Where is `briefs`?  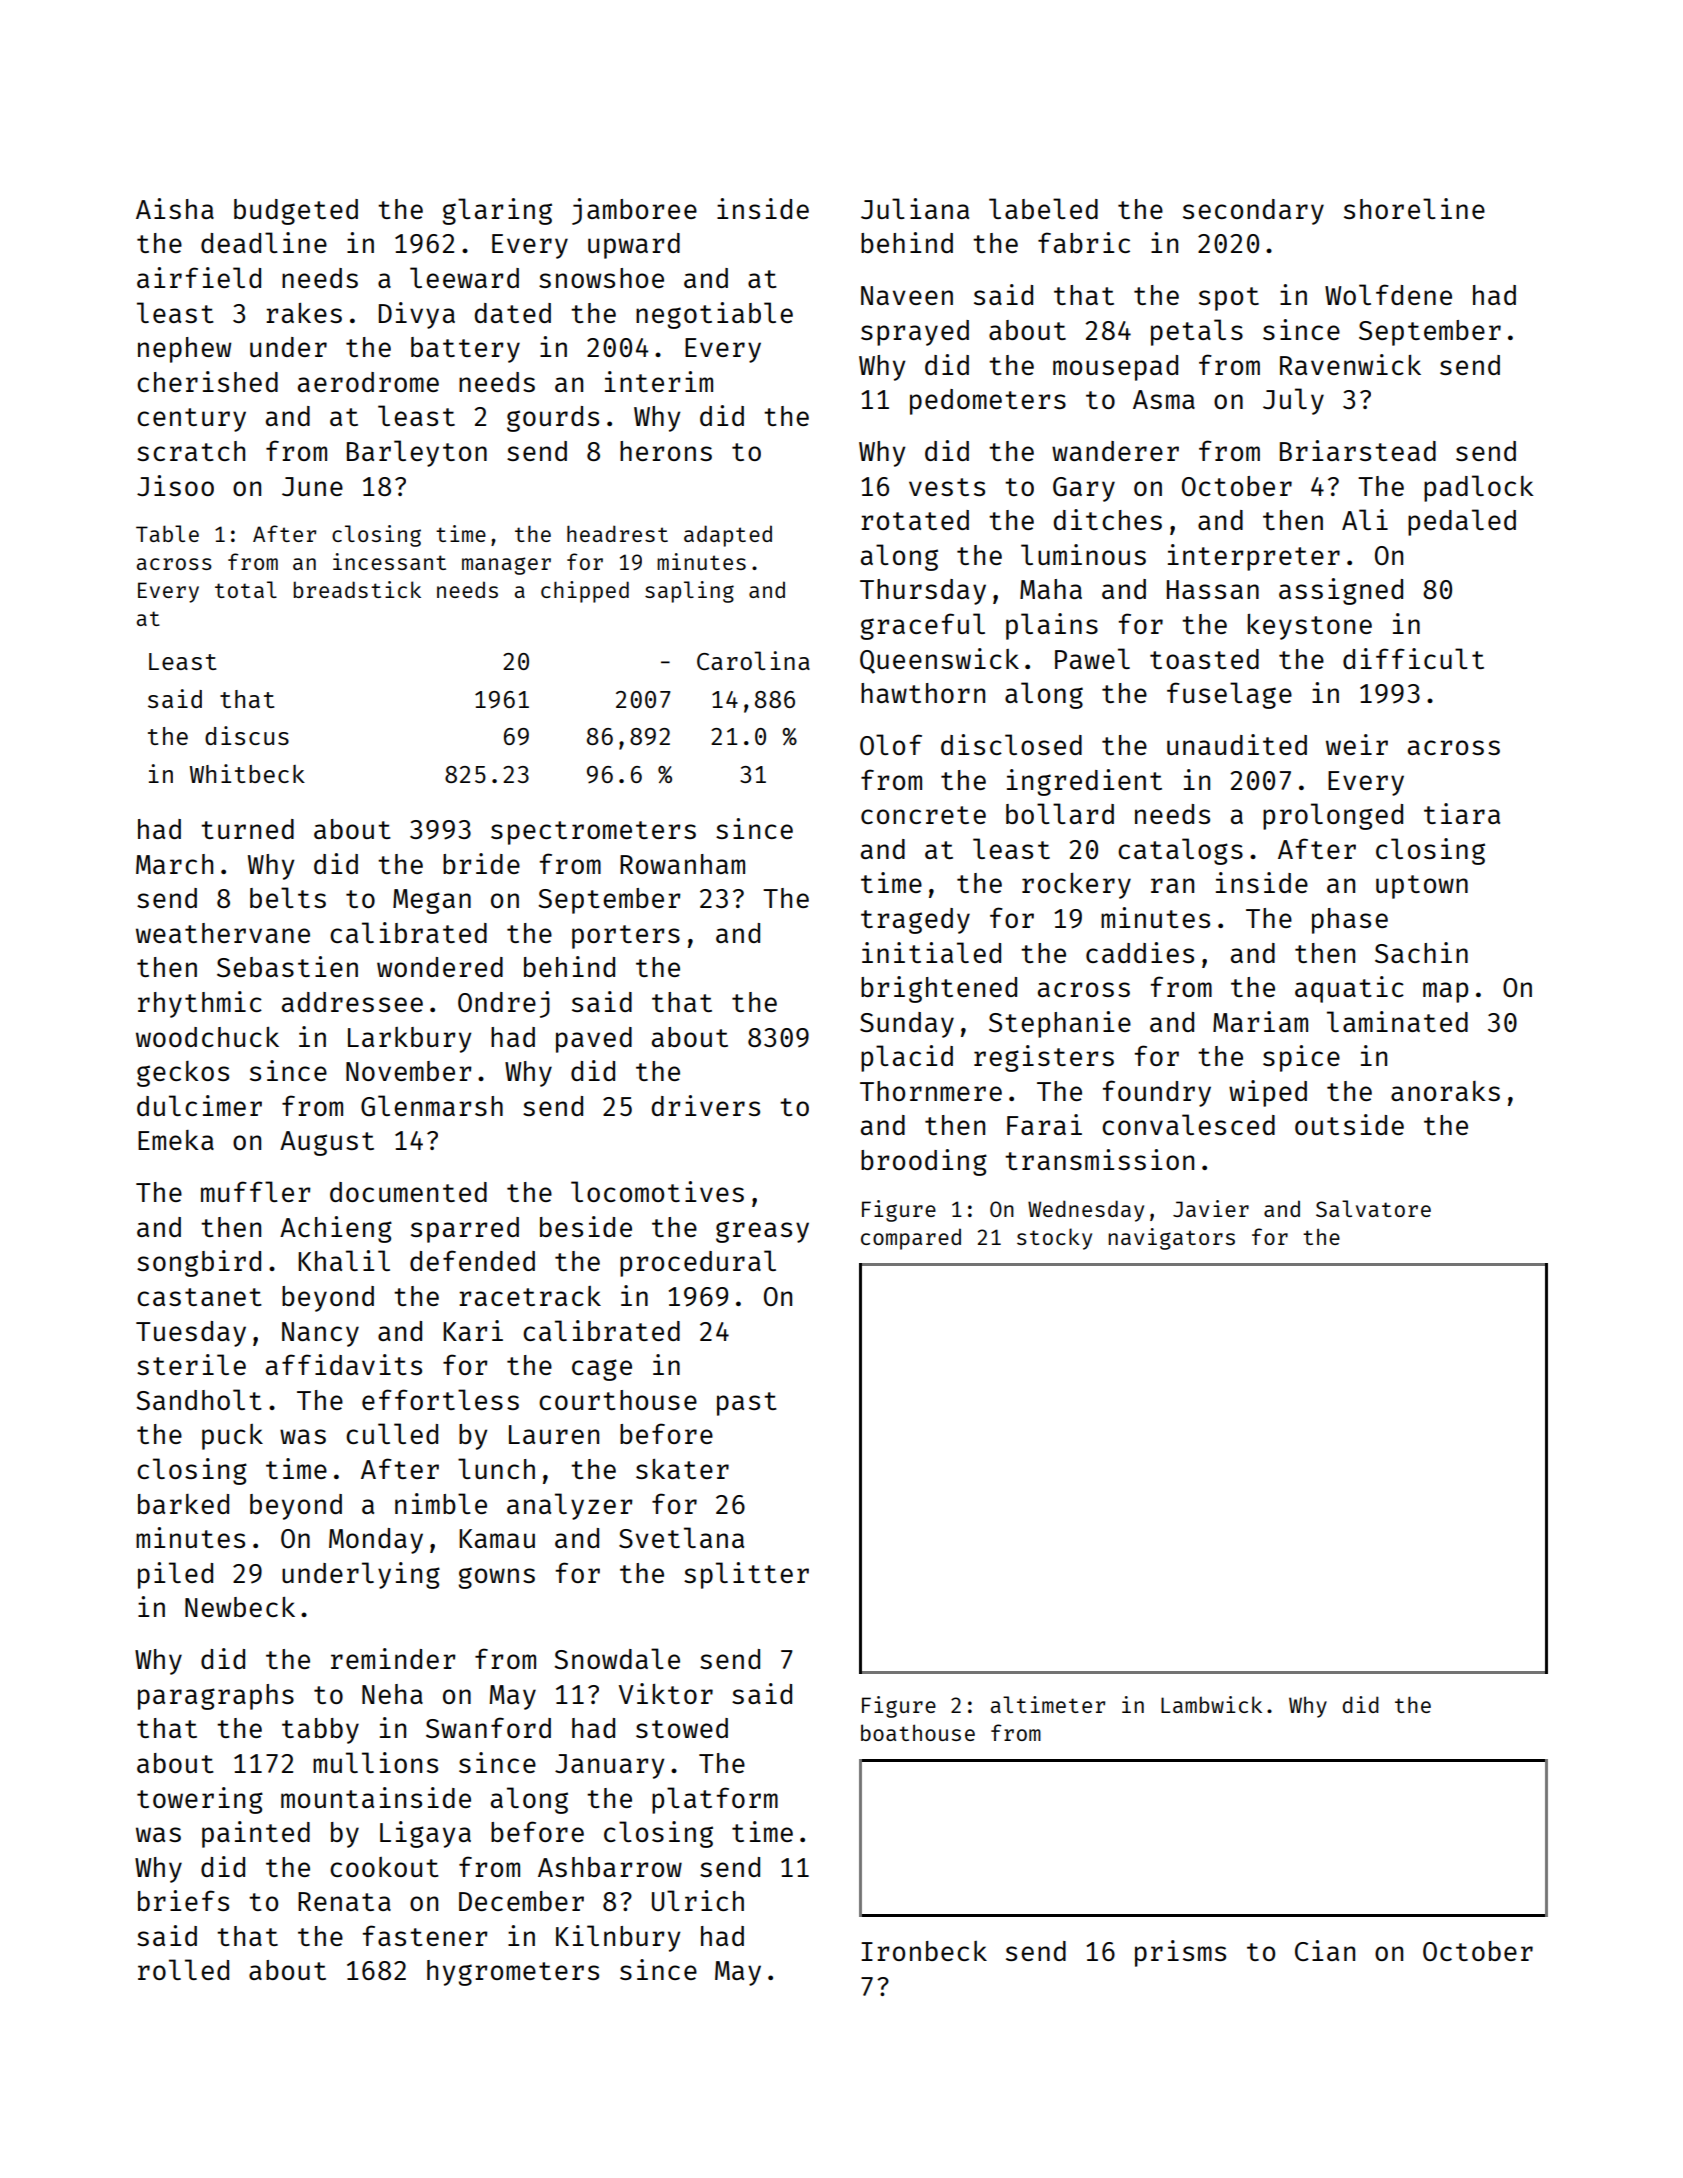 briefs is located at coordinates (183, 1900).
